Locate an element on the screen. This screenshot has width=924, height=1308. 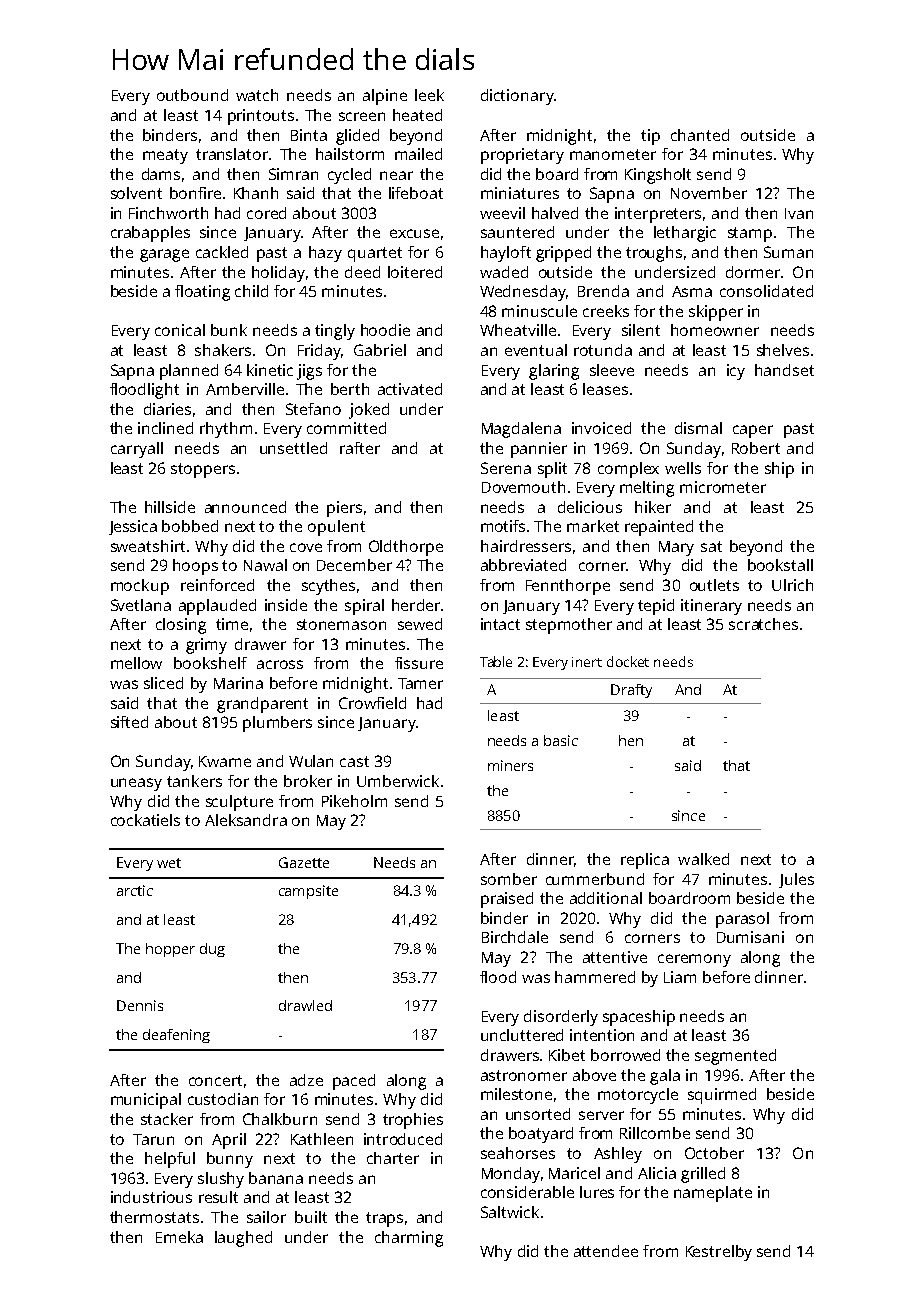
arctic is located at coordinates (135, 890).
